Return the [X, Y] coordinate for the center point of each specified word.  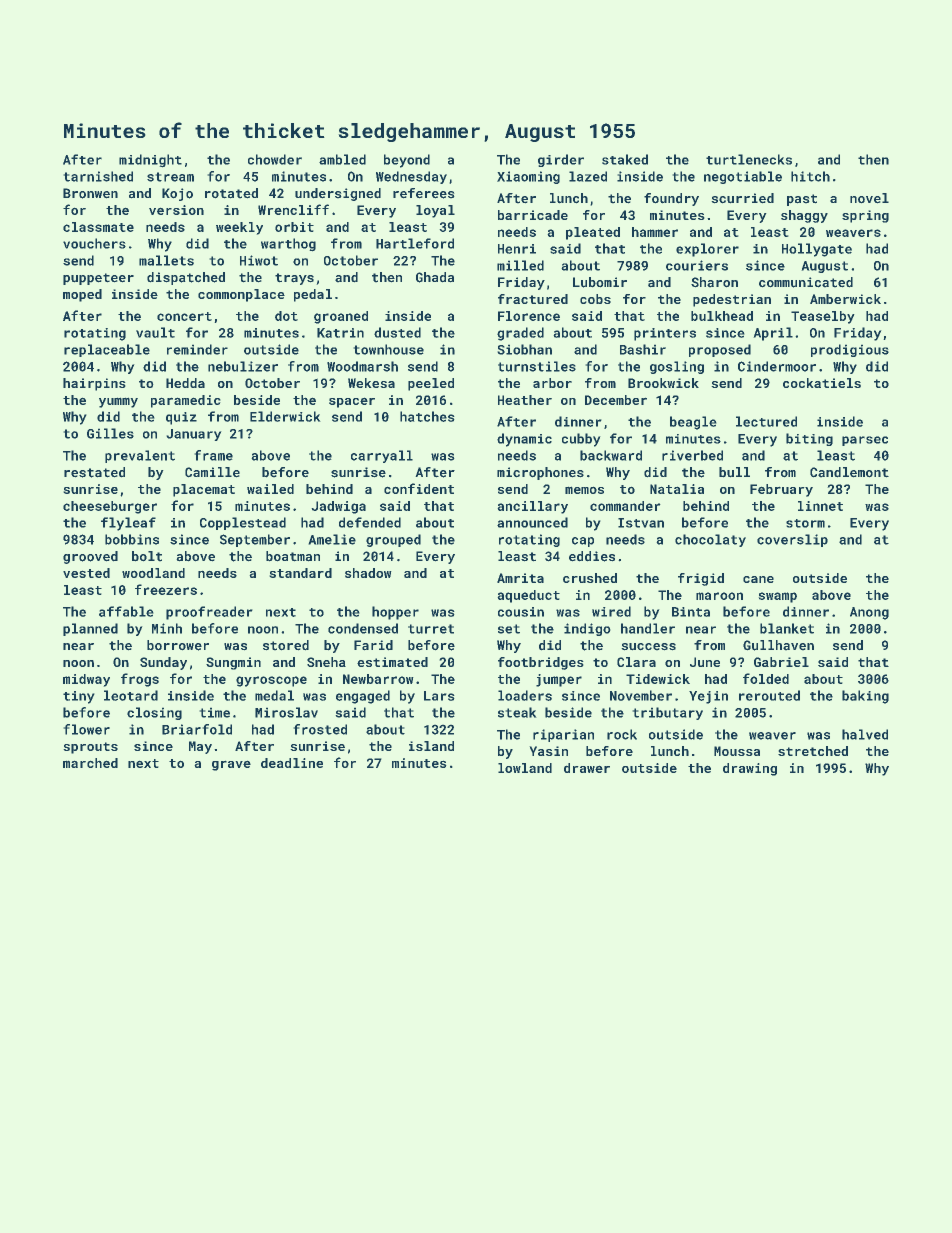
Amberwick [845, 299]
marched [90, 763]
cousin [521, 612]
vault [155, 332]
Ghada [435, 277]
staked [625, 159]
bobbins [132, 539]
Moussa [737, 751]
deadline [292, 763]
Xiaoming [528, 177]
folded [766, 678]
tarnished [98, 176]
